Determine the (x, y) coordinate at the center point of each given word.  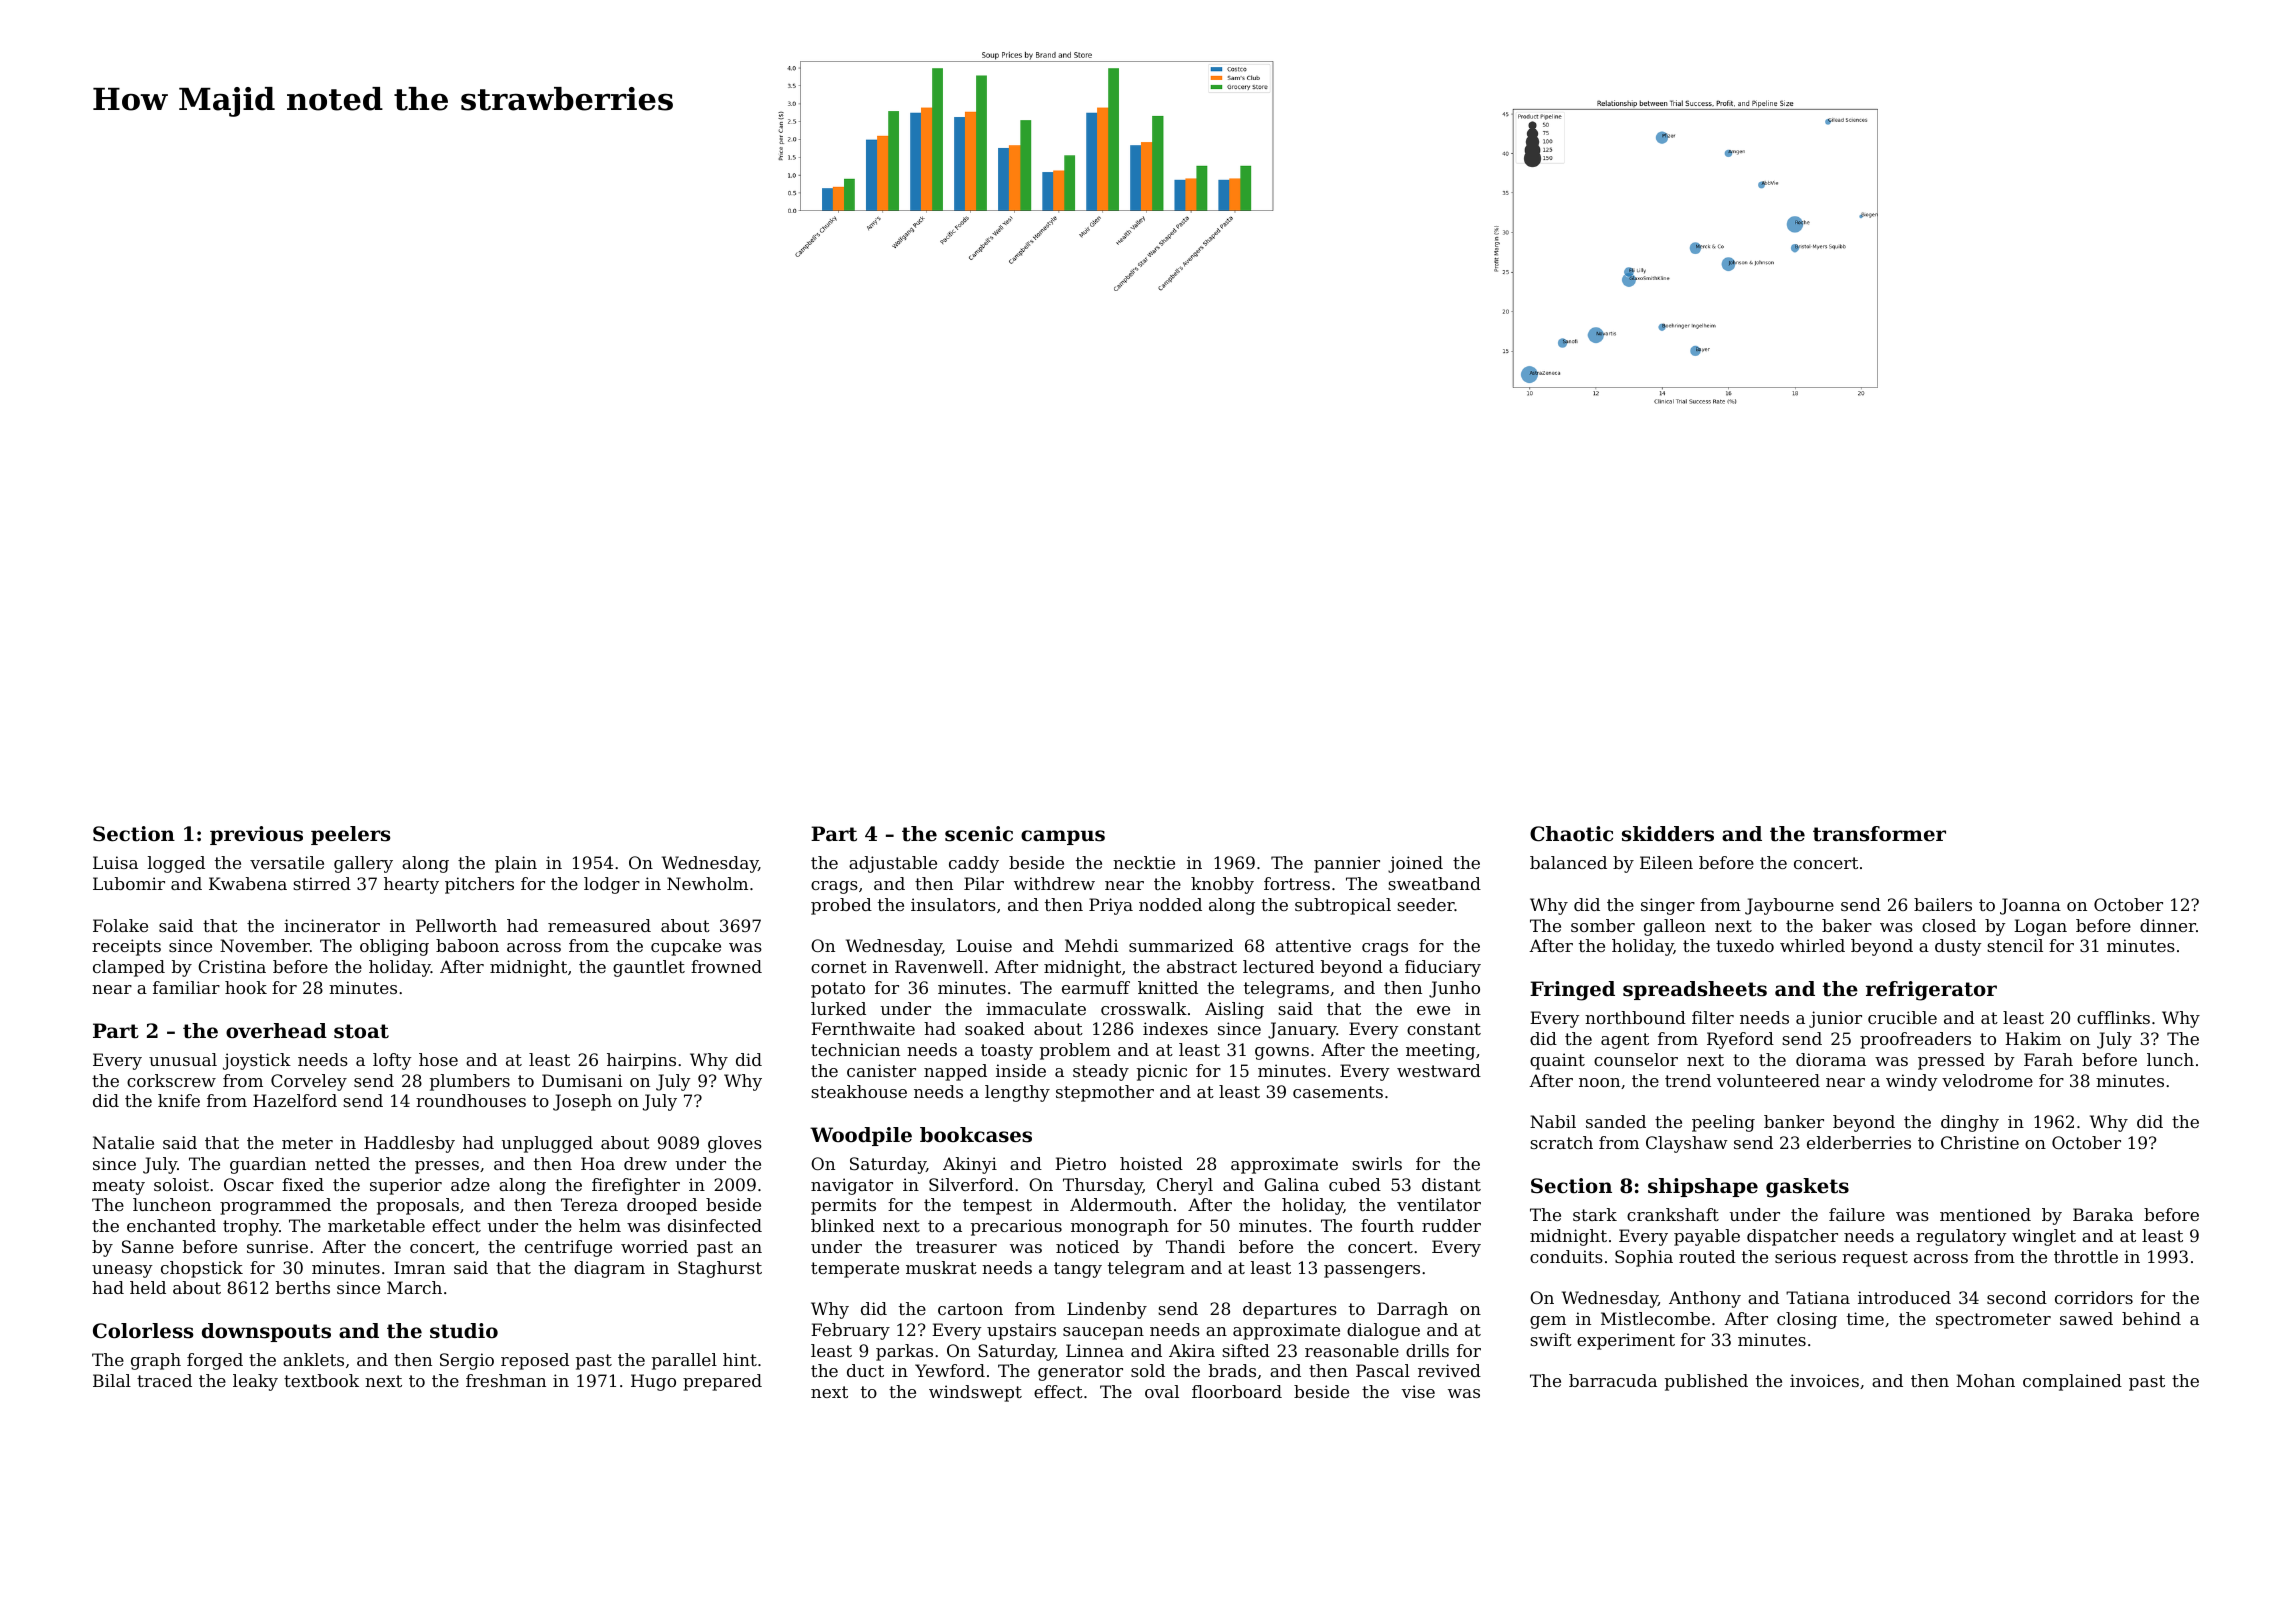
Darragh (1412, 1310)
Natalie (123, 1142)
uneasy (122, 1271)
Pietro (1080, 1163)
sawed (2086, 1318)
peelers (350, 835)
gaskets (1807, 1188)
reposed (535, 1361)
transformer (1879, 834)
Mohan (1985, 1380)
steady (1101, 1072)
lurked (838, 1008)
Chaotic (1571, 834)
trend (1688, 1080)
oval (1162, 1391)
